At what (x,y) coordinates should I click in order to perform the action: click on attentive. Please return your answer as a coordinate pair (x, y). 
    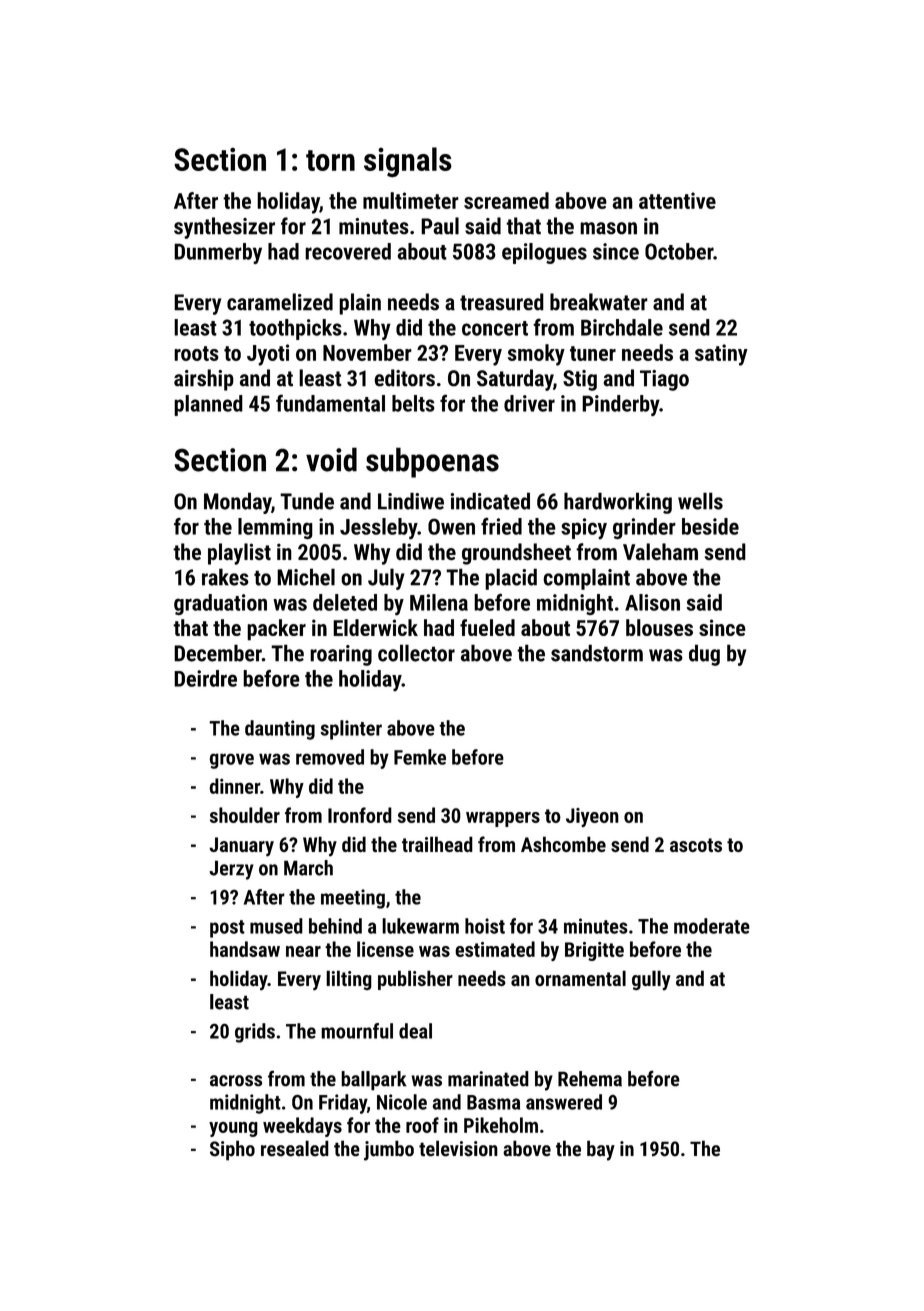
    Looking at the image, I should click on (677, 200).
